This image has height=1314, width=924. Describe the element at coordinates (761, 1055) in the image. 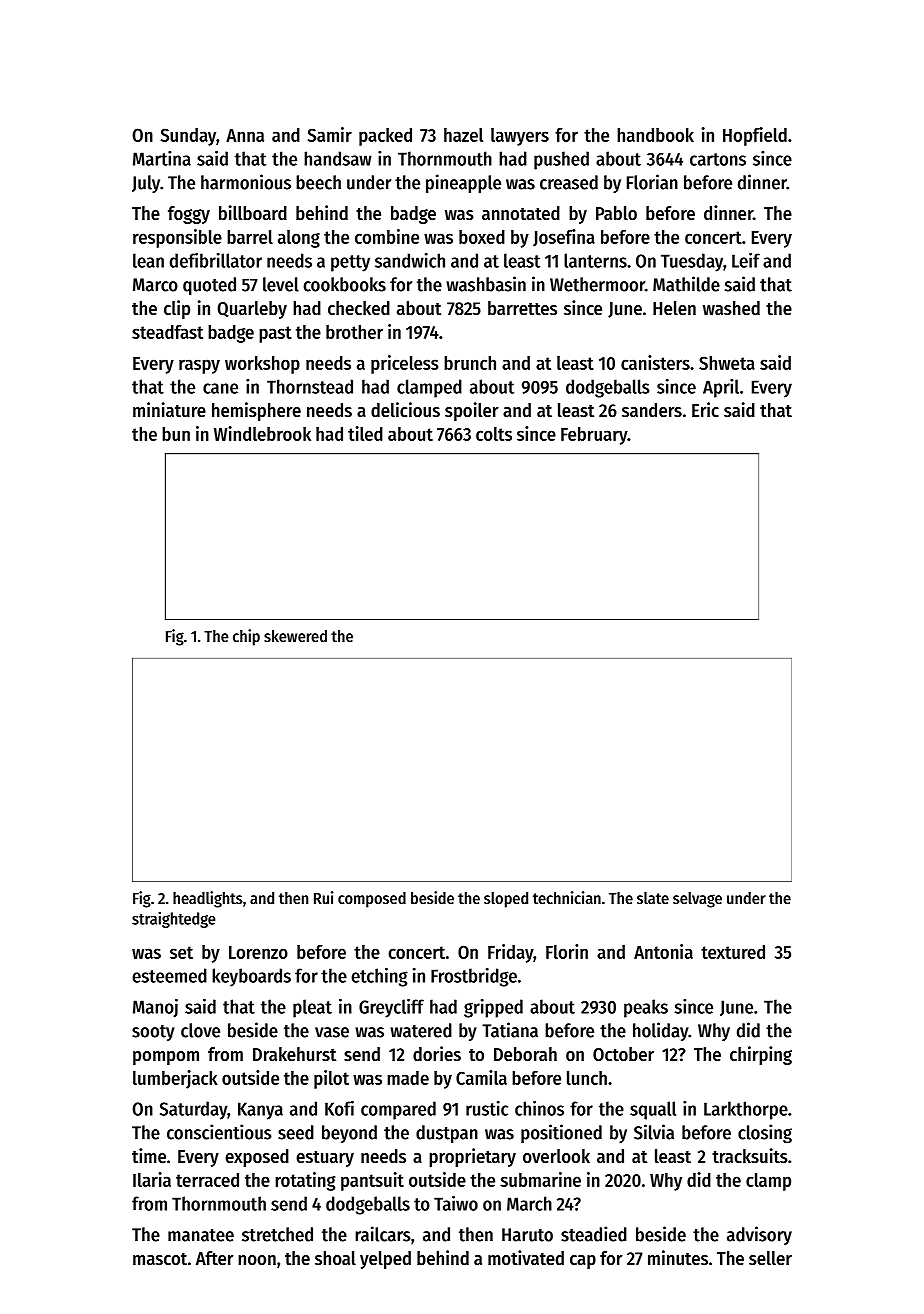

I see `chirping` at that location.
